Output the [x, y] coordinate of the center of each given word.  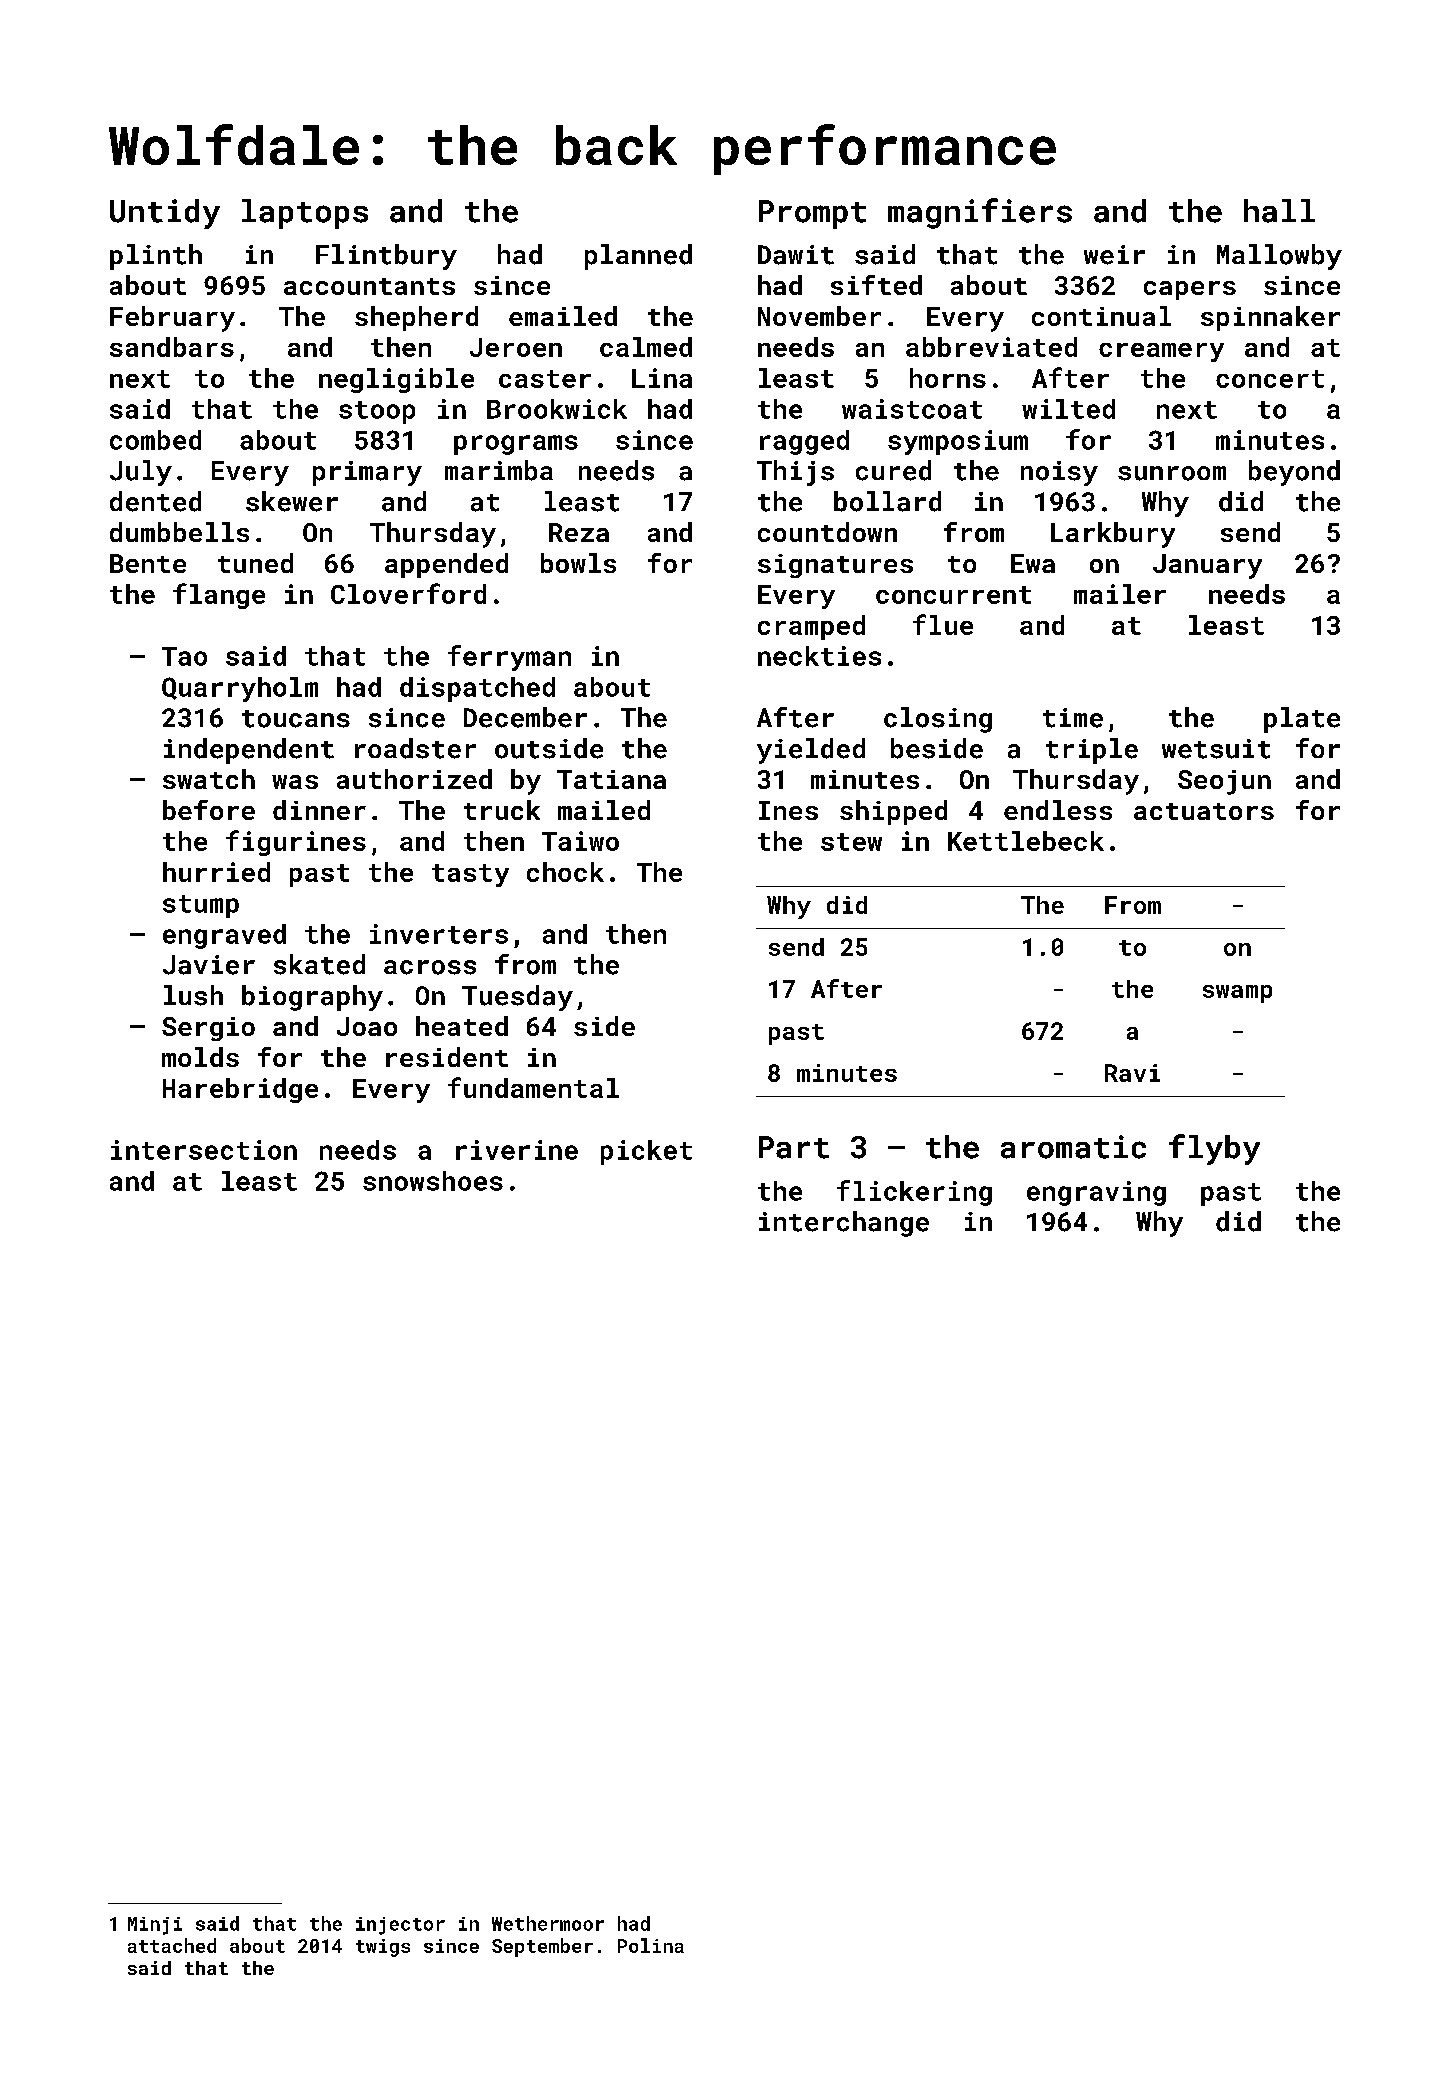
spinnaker [1270, 318]
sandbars [172, 347]
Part [794, 1147]
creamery [1161, 352]
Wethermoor [548, 1923]
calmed [646, 347]
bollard [887, 501]
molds [200, 1057]
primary [367, 473]
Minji [155, 1926]
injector [400, 1926]
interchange [844, 1224]
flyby [1214, 1149]
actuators [1204, 811]
